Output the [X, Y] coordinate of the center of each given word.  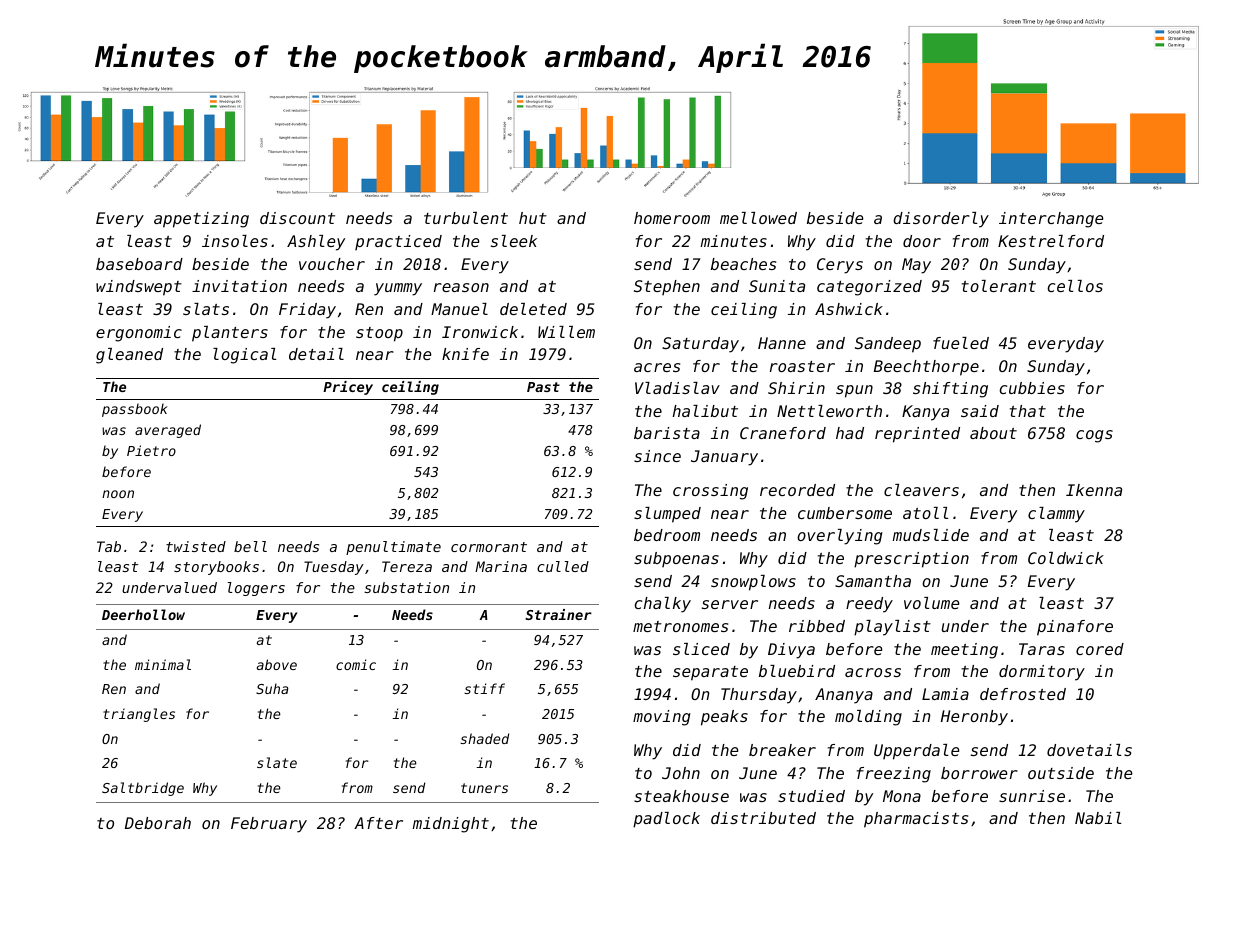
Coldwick [1066, 558]
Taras [1042, 649]
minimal [163, 664]
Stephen [667, 287]
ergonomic [139, 334]
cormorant [489, 547]
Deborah [158, 823]
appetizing [201, 220]
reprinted [917, 435]
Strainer [558, 614]
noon [118, 494]
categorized [869, 288]
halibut [705, 411]
